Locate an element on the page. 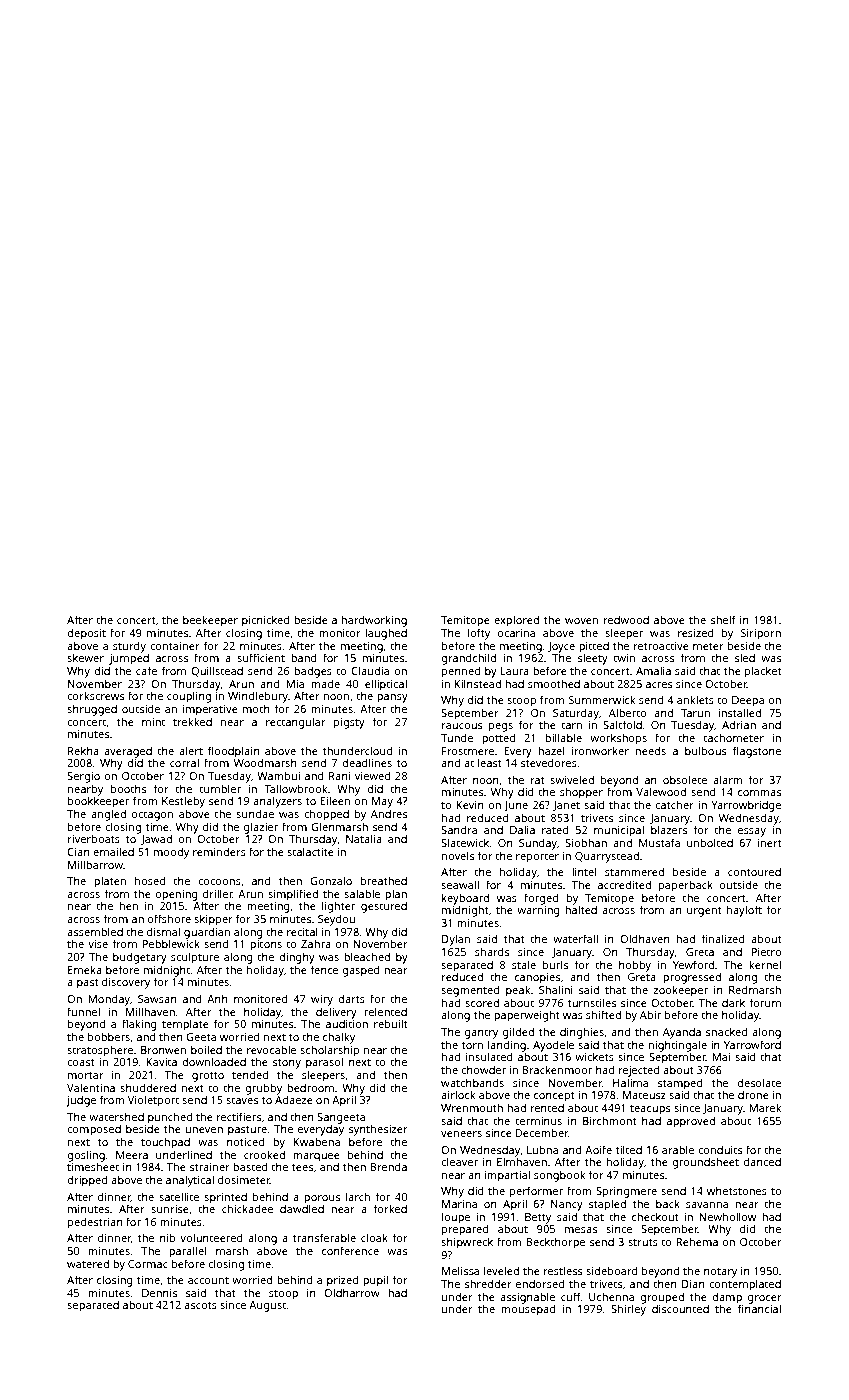 The height and width of the image is (1400, 849). bulbous is located at coordinates (705, 750).
